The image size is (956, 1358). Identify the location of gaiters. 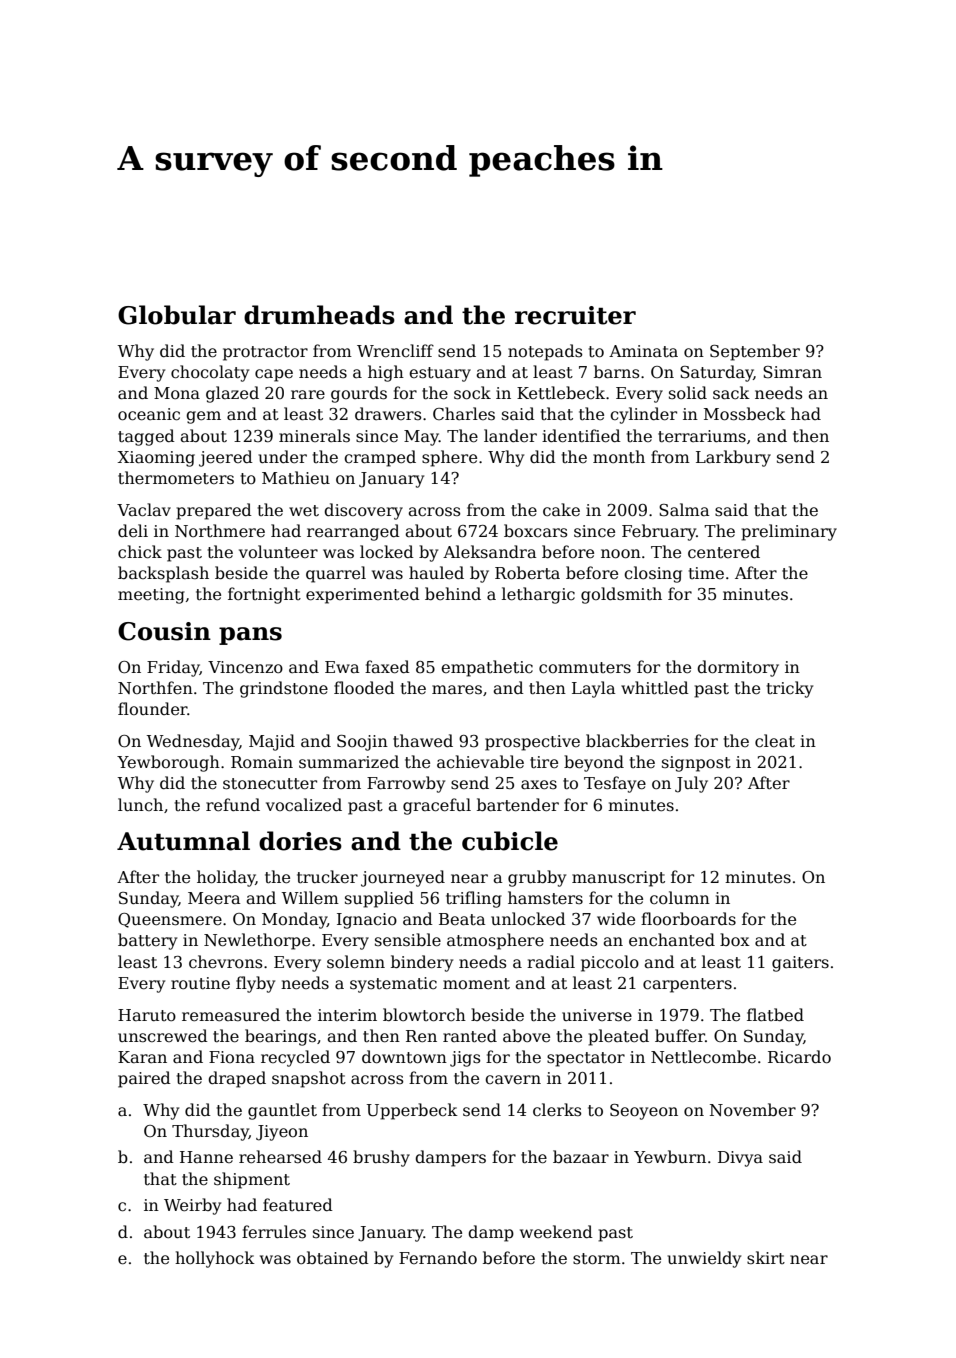
(800, 964).
